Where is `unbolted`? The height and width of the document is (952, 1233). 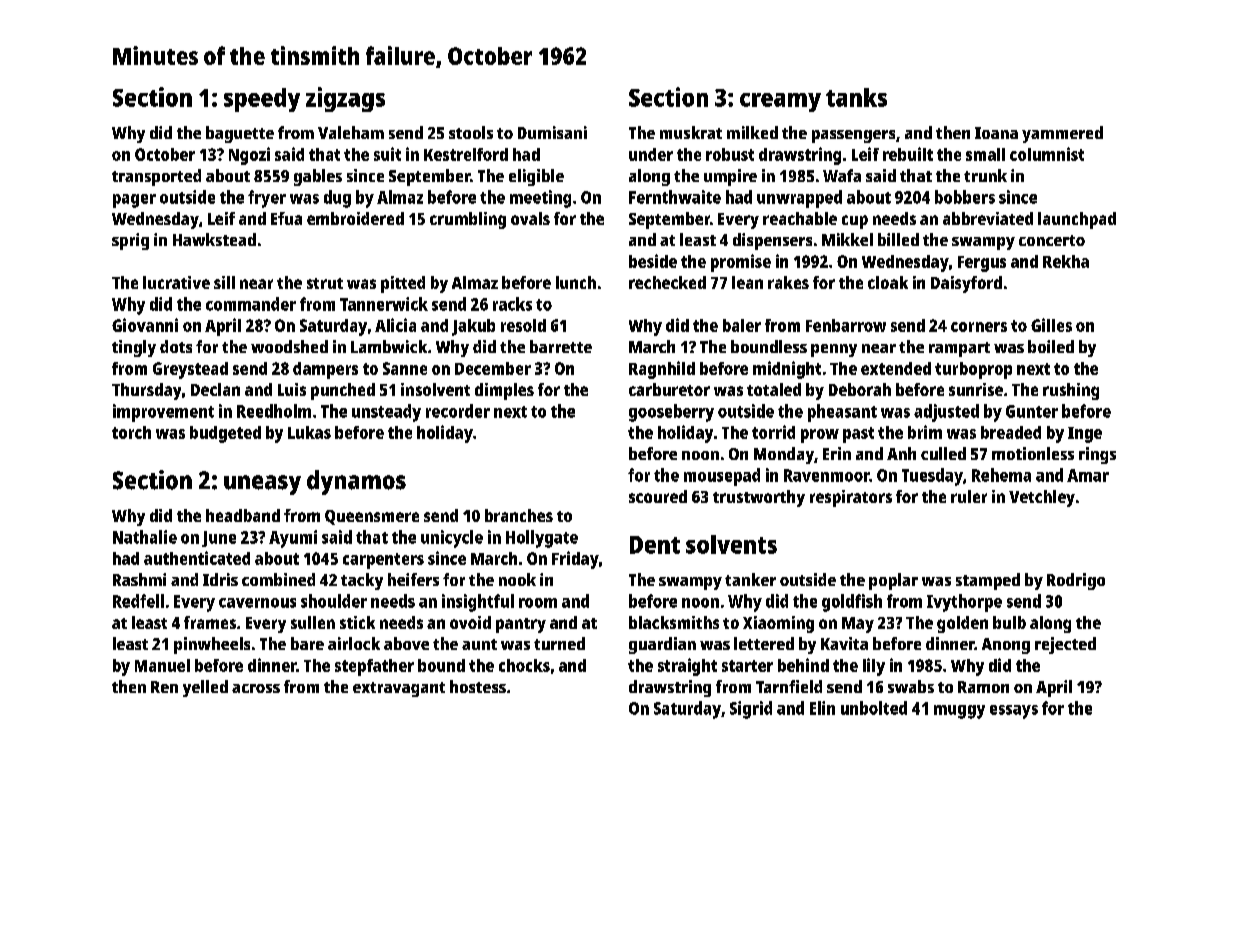 unbolted is located at coordinates (874, 708).
